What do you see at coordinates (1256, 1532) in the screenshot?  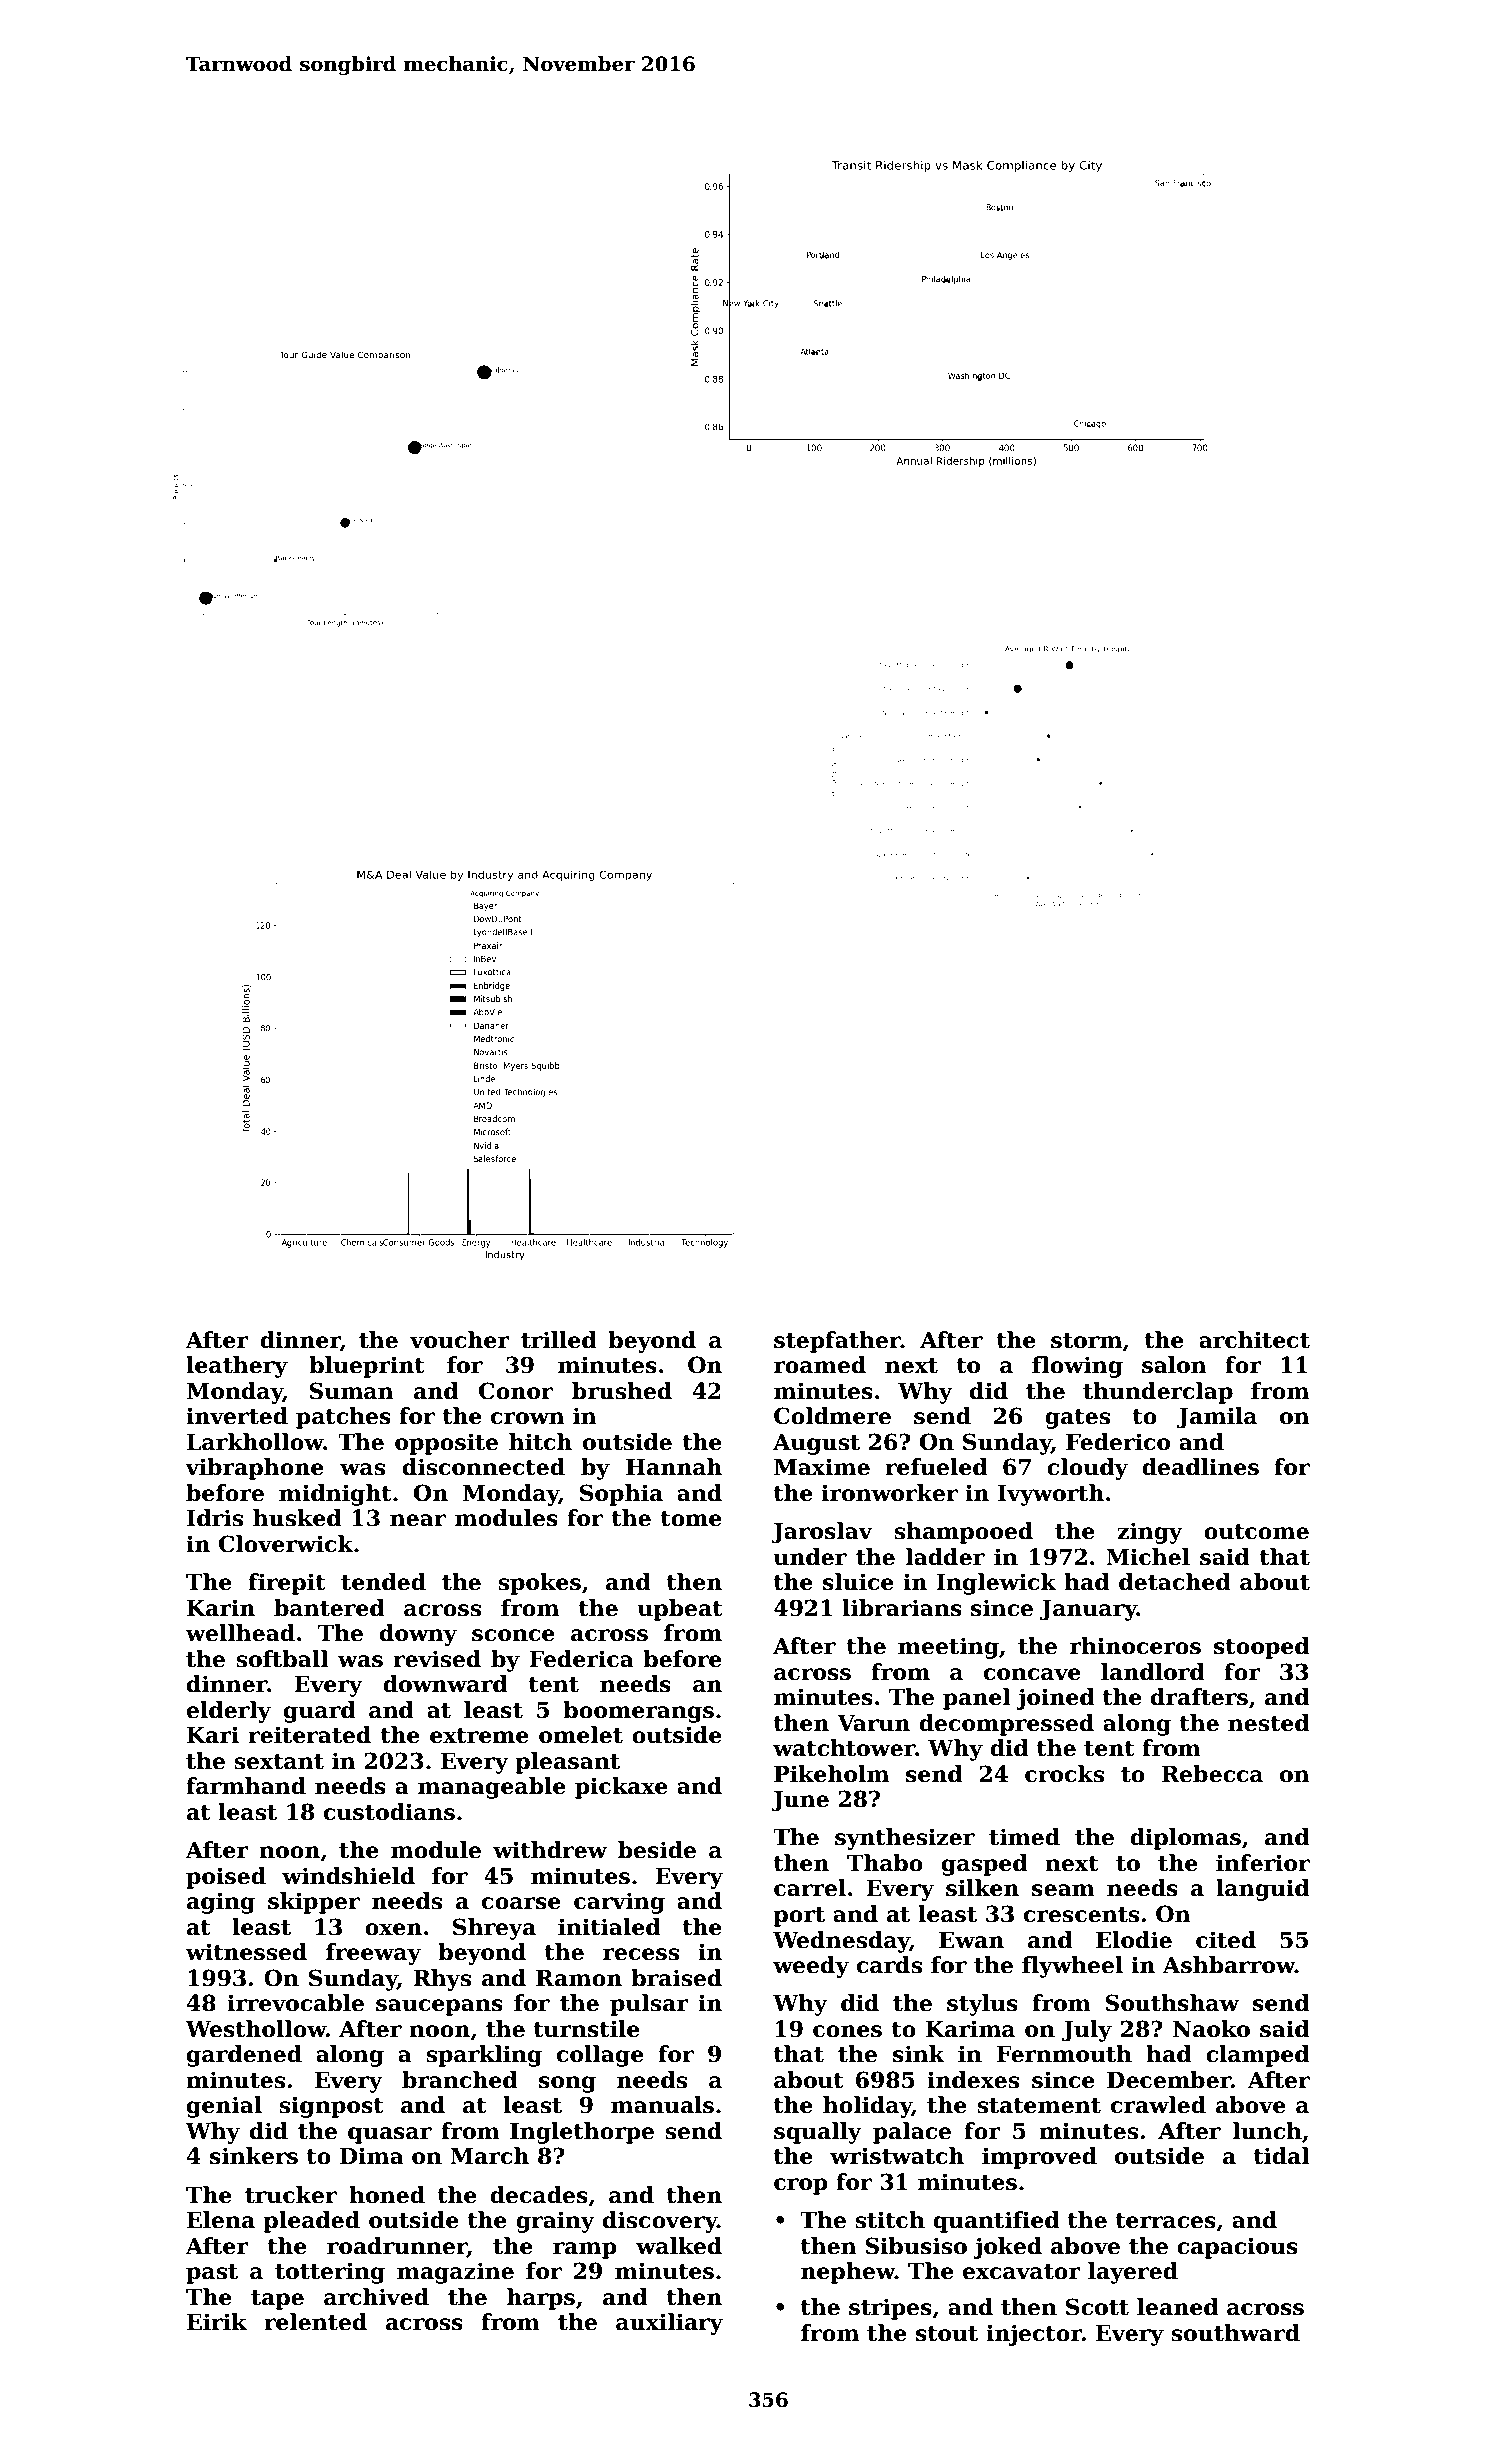 I see `outcome` at bounding box center [1256, 1532].
